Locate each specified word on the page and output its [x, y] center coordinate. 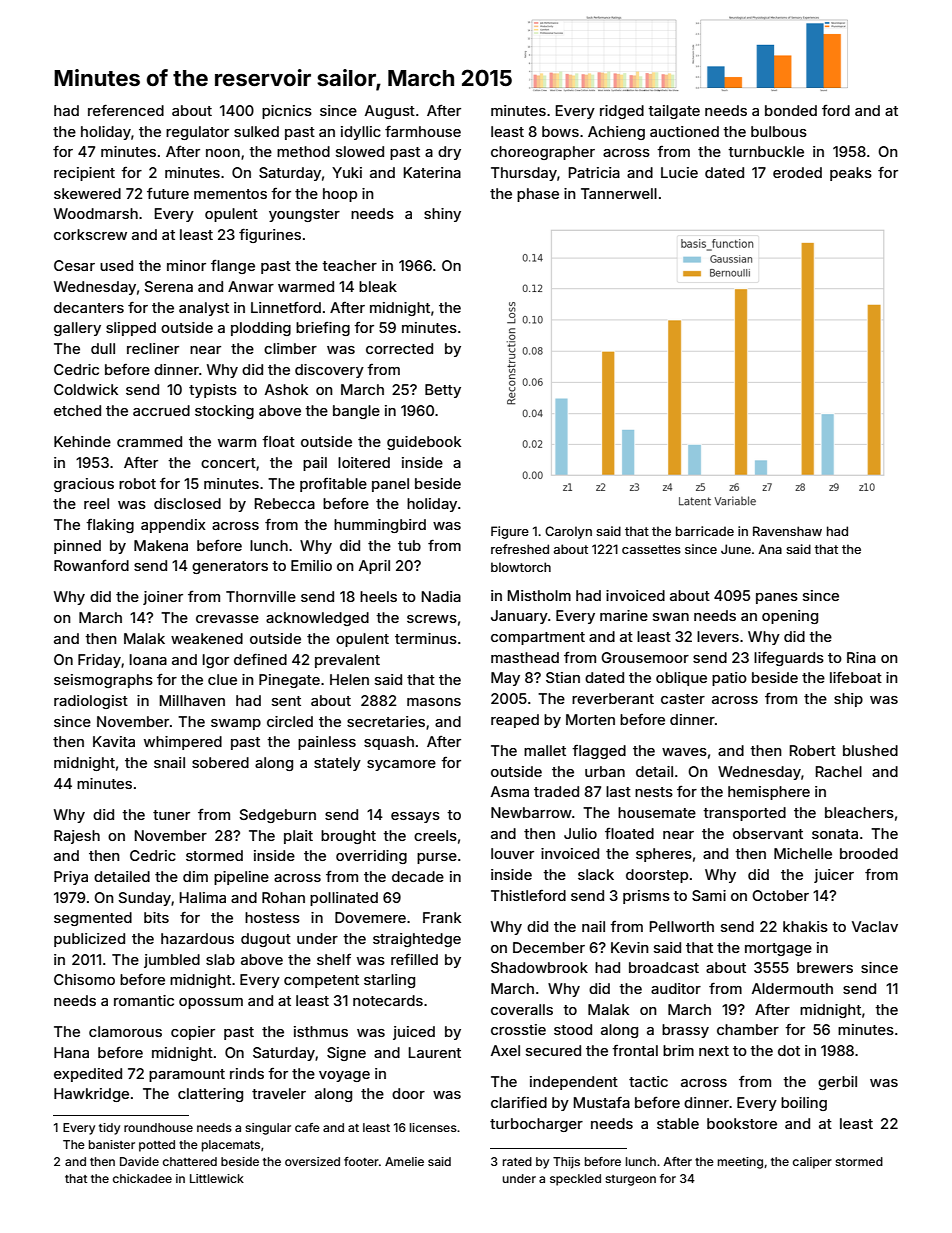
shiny [442, 215]
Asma [510, 791]
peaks [851, 174]
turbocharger [536, 1125]
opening [790, 617]
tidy [109, 1129]
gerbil [837, 1083]
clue [222, 679]
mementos [230, 194]
